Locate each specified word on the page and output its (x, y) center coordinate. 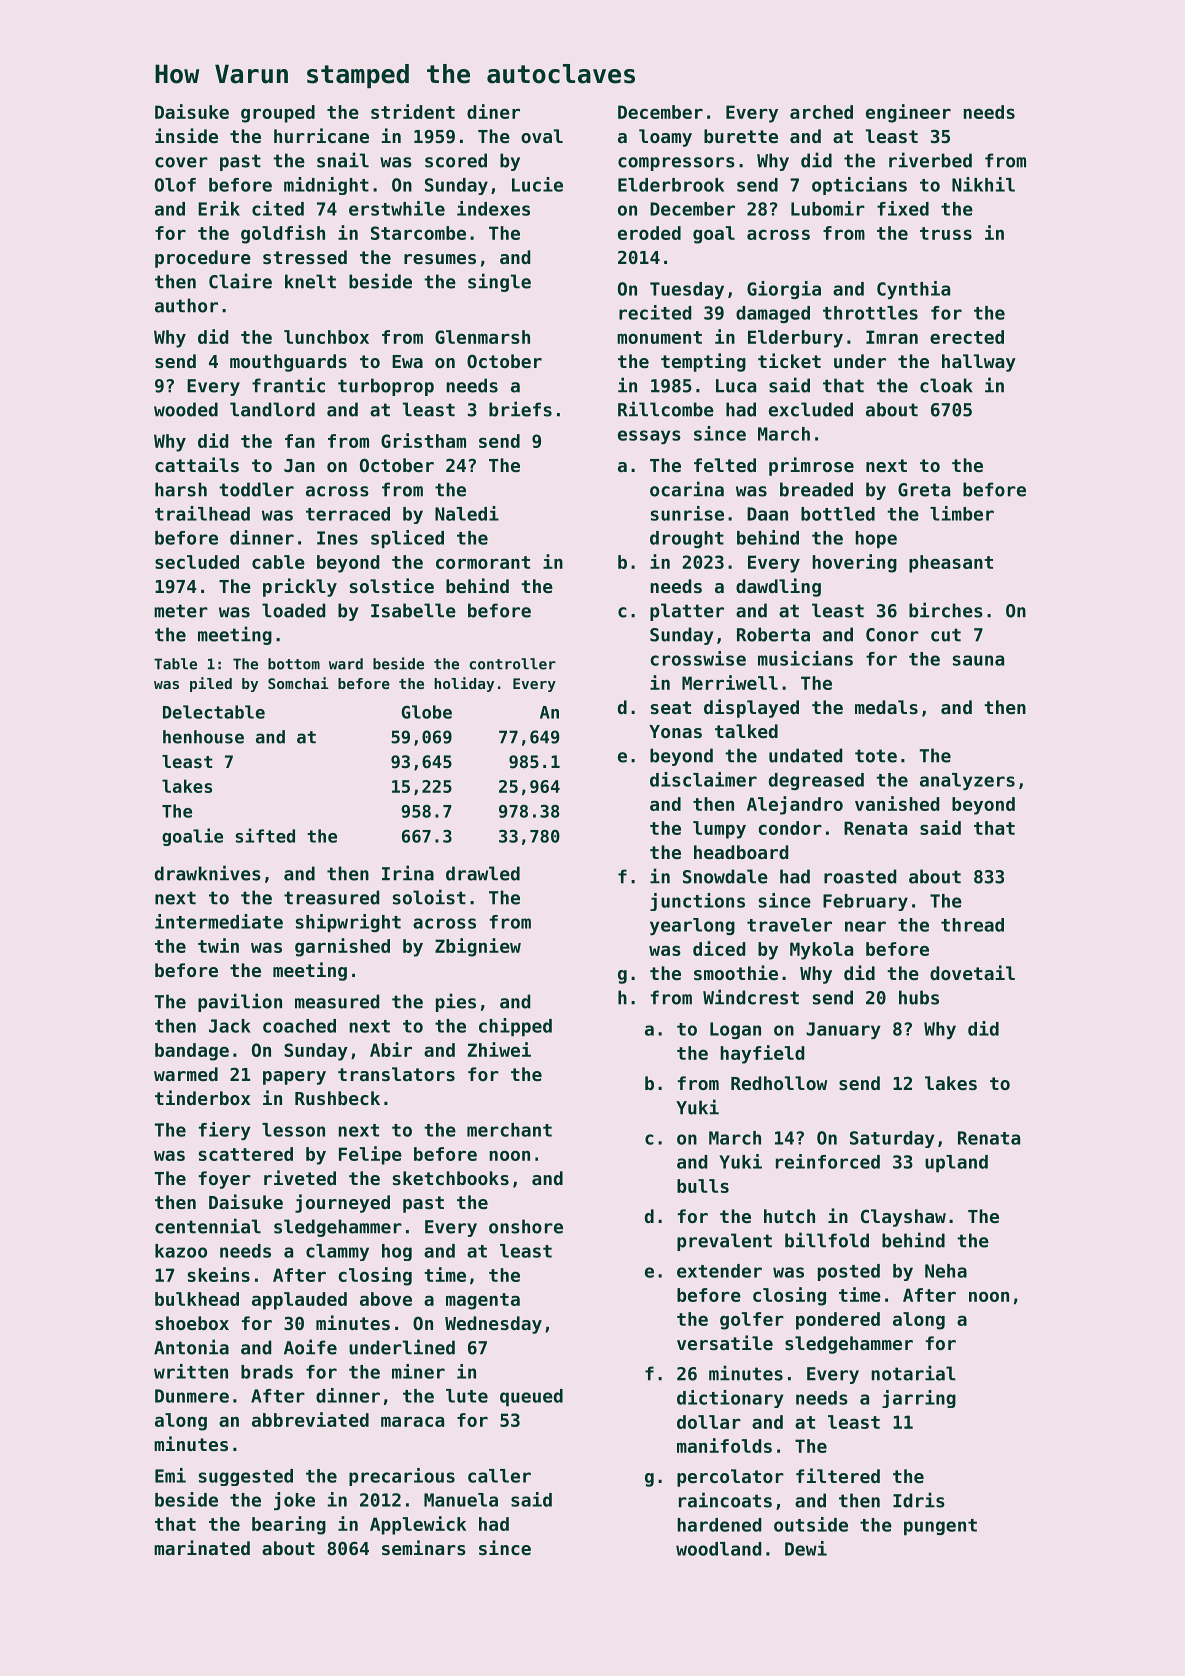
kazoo (181, 1251)
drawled (483, 873)
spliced (407, 539)
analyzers (967, 781)
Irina (408, 873)
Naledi (467, 513)
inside (186, 135)
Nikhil (983, 184)
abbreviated (310, 1419)
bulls (703, 1186)
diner (493, 111)
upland (956, 1163)
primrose (811, 466)
